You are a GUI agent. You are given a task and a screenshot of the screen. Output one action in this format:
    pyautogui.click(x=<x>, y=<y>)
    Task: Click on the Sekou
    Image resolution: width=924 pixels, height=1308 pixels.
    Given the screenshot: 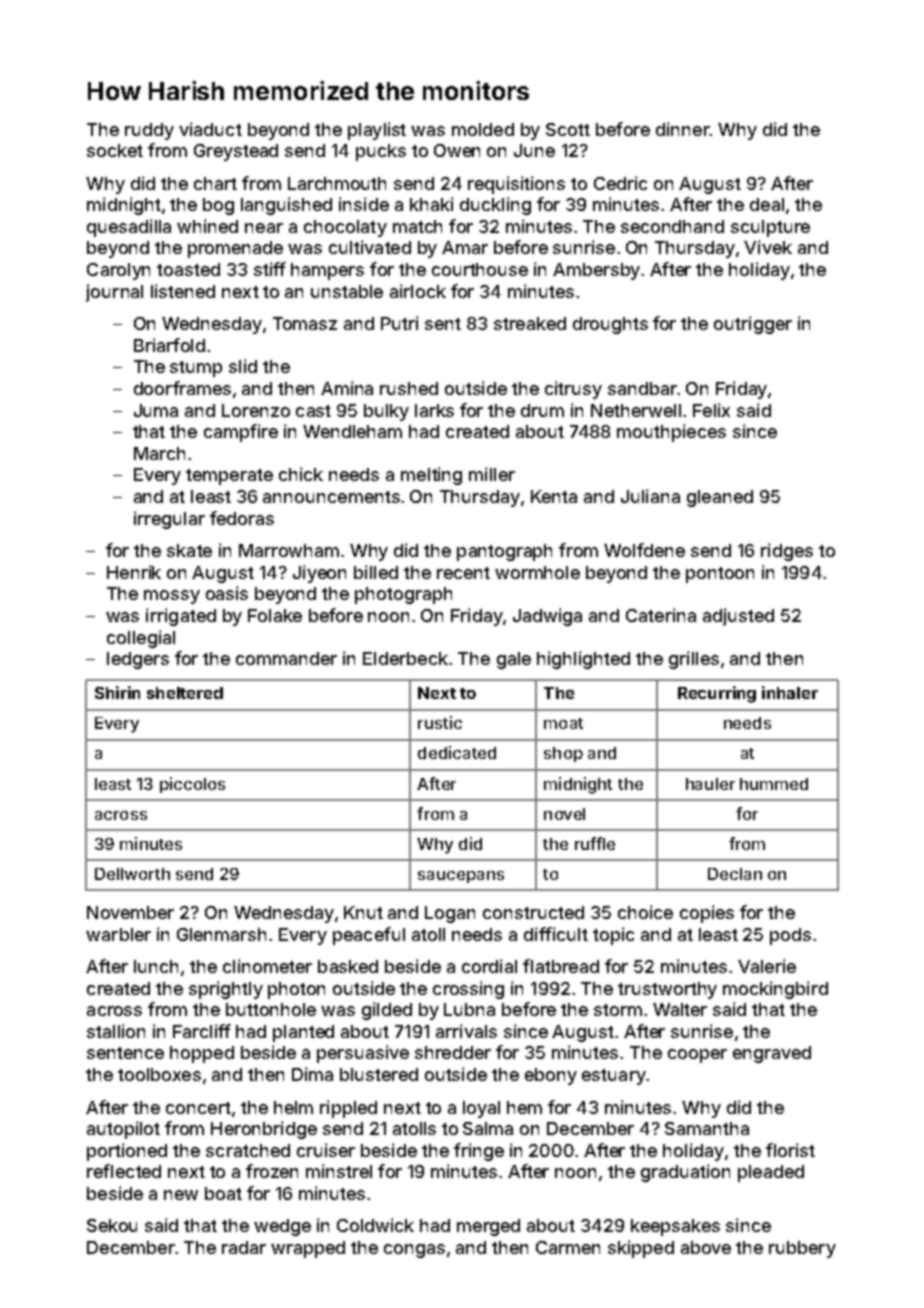 What is the action you would take?
    pyautogui.click(x=112, y=1225)
